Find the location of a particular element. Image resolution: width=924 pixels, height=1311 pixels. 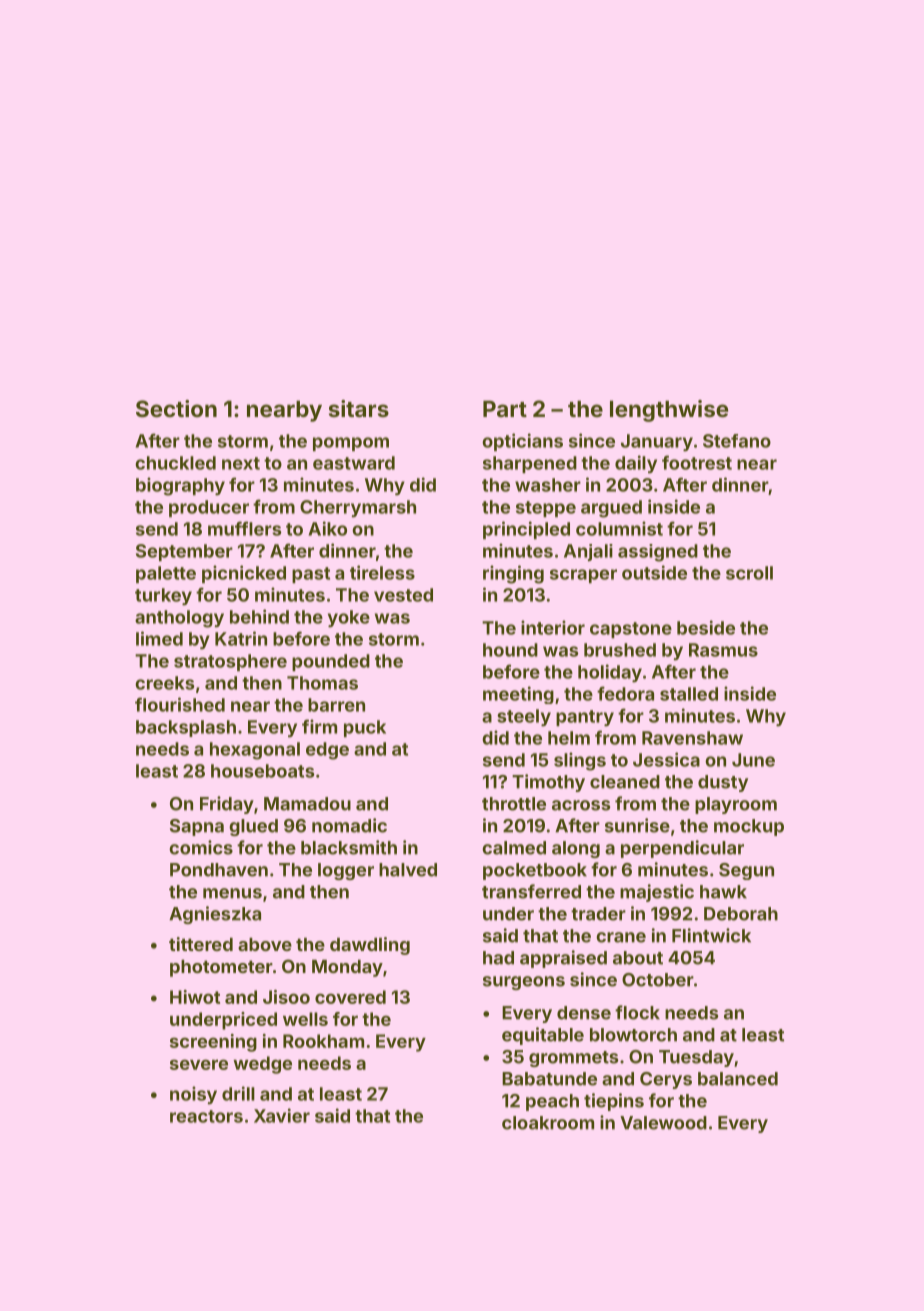

steely is located at coordinates (524, 718).
